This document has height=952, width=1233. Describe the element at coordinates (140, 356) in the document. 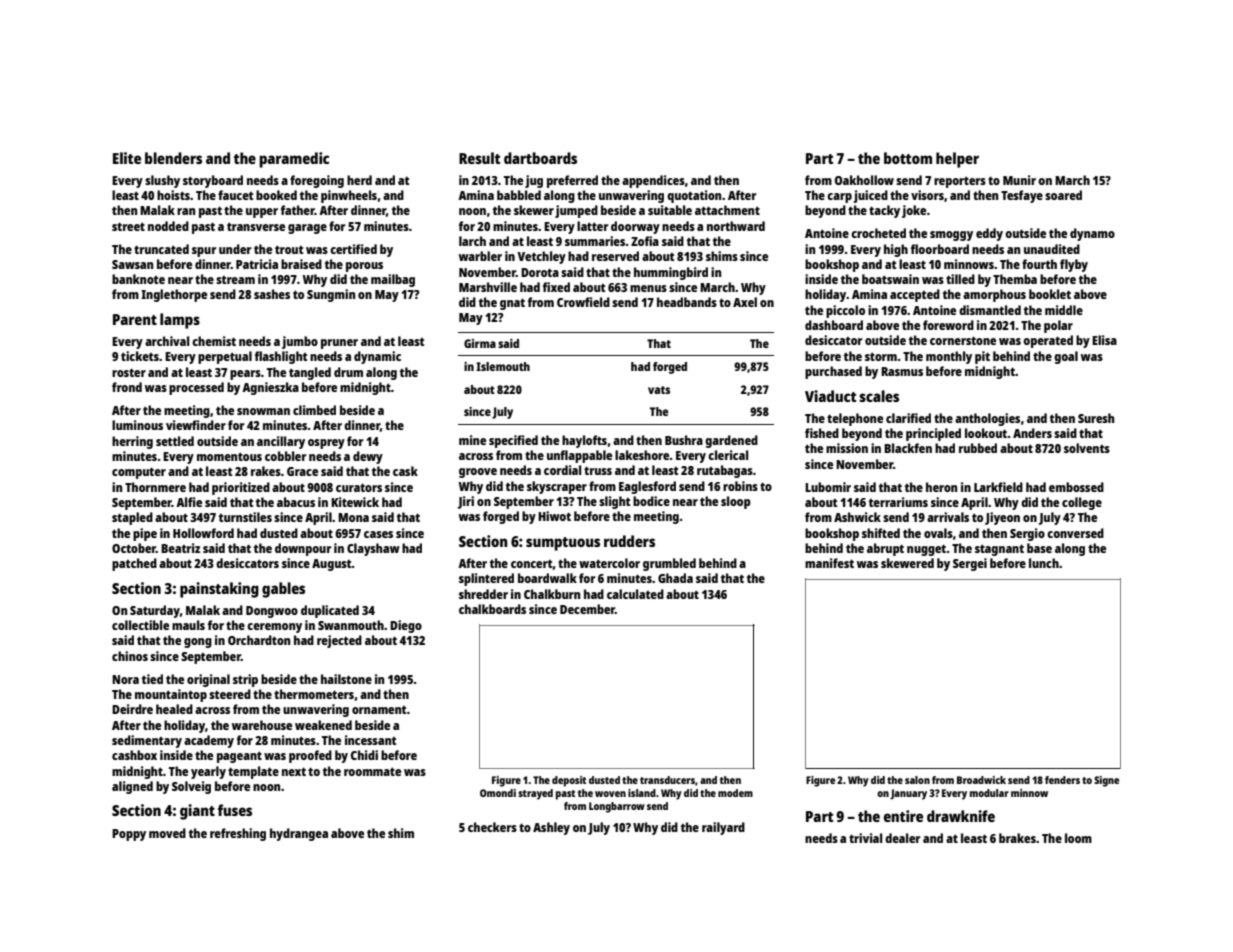

I see `tickets` at that location.
